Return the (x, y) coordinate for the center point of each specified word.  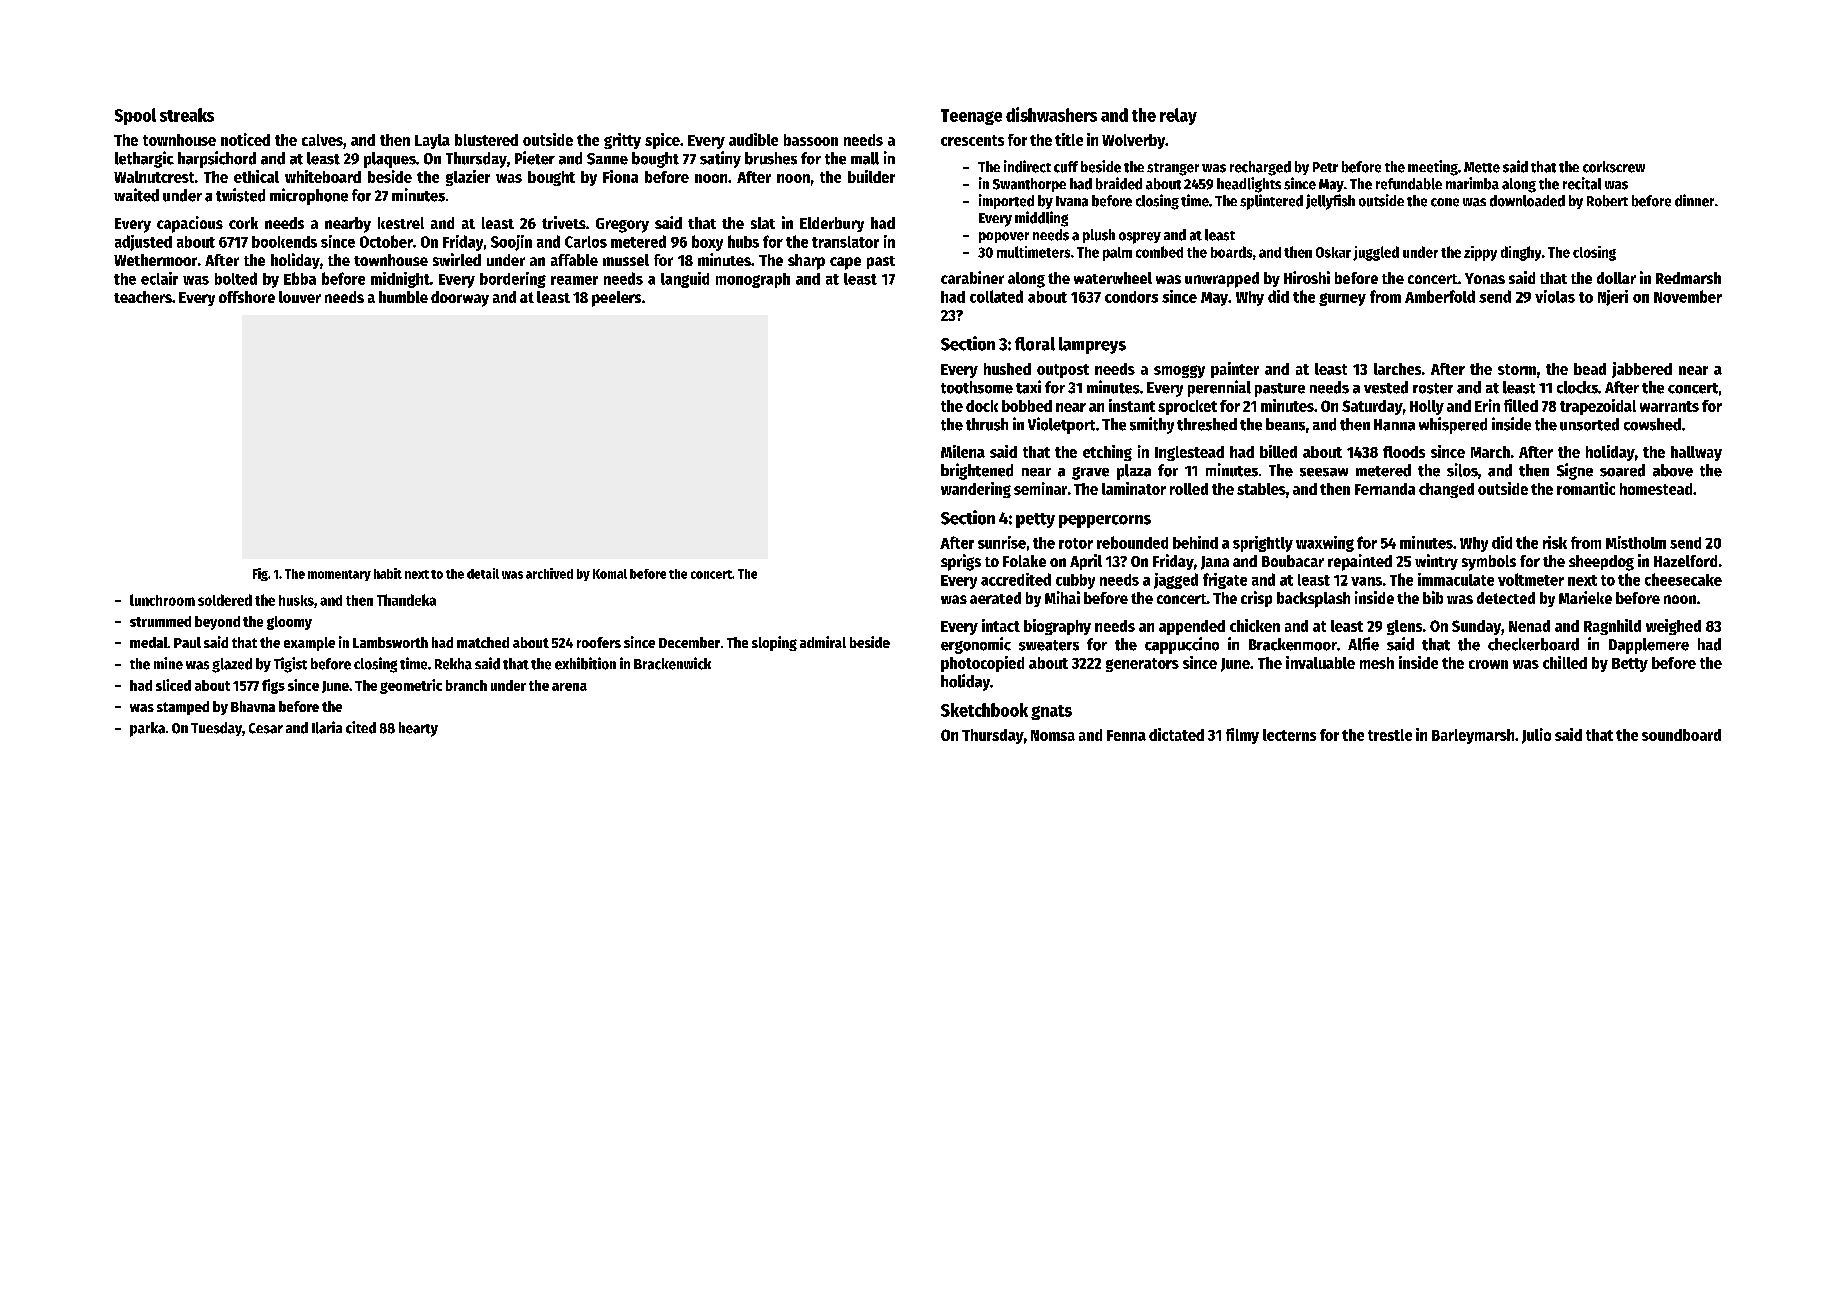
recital (1582, 183)
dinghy (1521, 253)
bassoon (811, 140)
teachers (143, 297)
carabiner (972, 277)
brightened (977, 471)
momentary (339, 575)
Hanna (1394, 425)
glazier (468, 178)
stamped (183, 708)
